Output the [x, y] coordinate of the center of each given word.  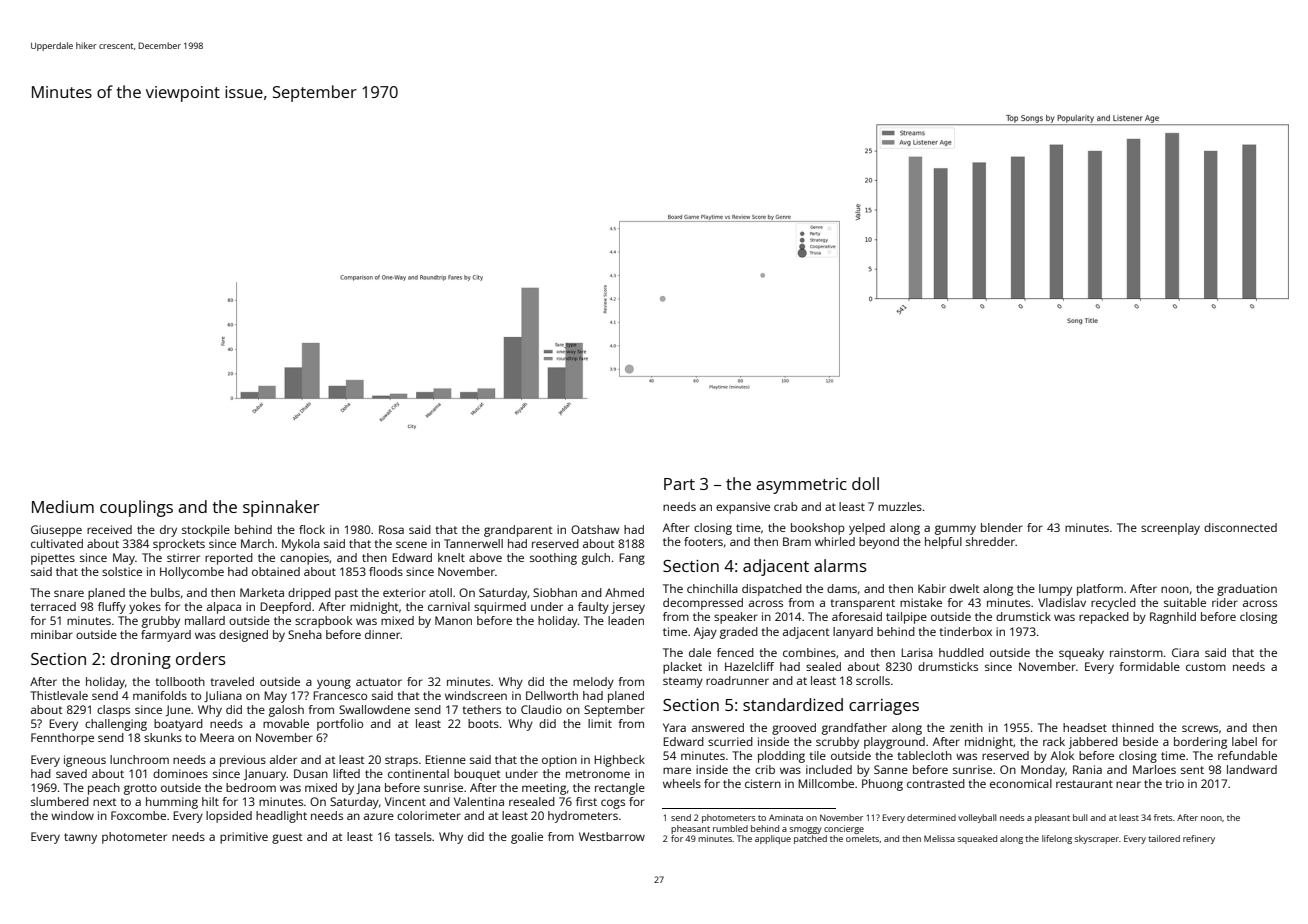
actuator [379, 682]
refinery [1199, 839]
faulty [593, 608]
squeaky [1081, 654]
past [346, 594]
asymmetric [801, 486]
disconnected [1240, 527]
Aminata [786, 817]
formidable [1149, 666]
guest [287, 838]
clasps [113, 711]
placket [682, 668]
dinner [383, 634]
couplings [136, 508]
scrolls [873, 680]
